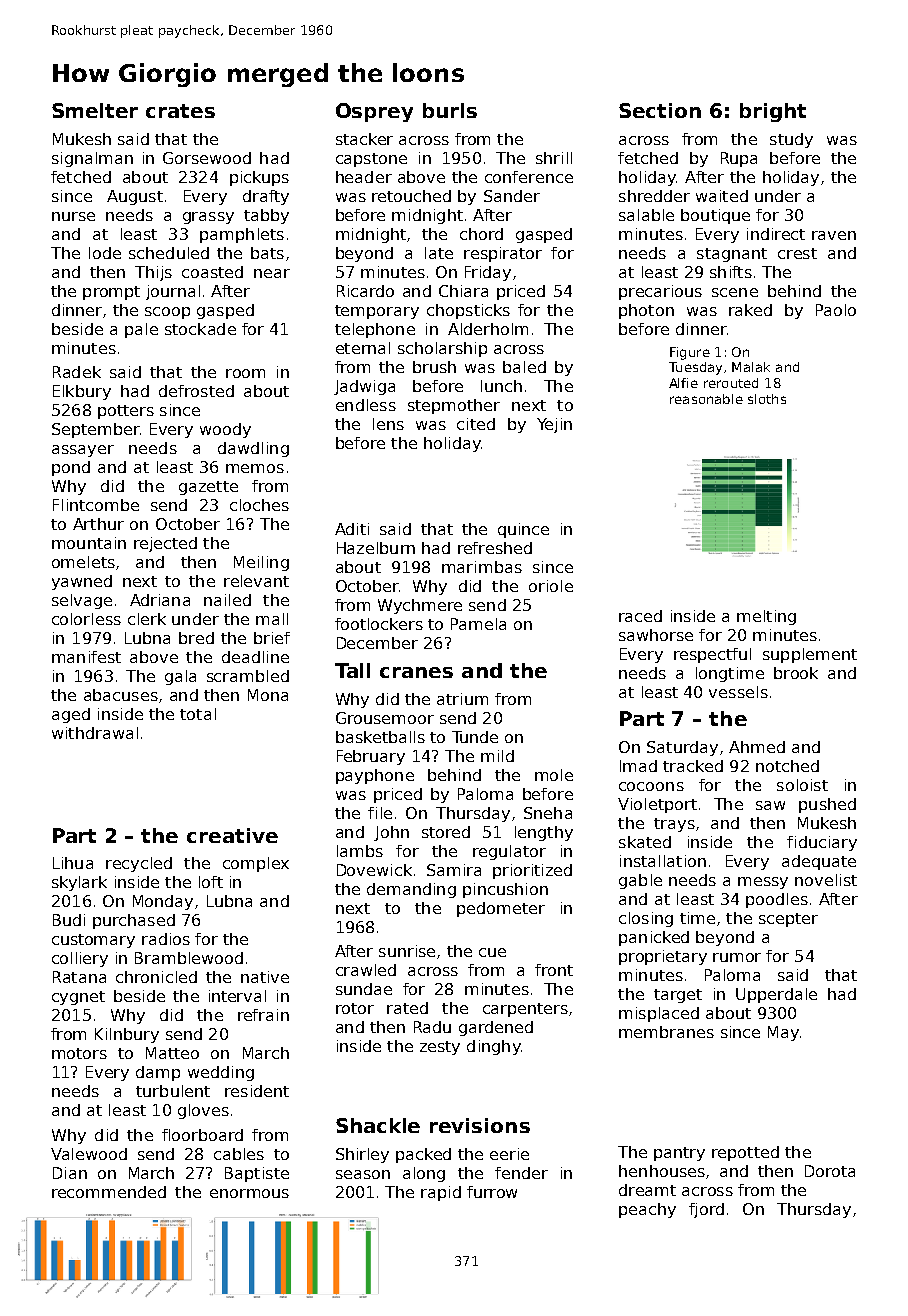  Describe the element at coordinates (365, 291) in the screenshot. I see `Ricardo` at that location.
